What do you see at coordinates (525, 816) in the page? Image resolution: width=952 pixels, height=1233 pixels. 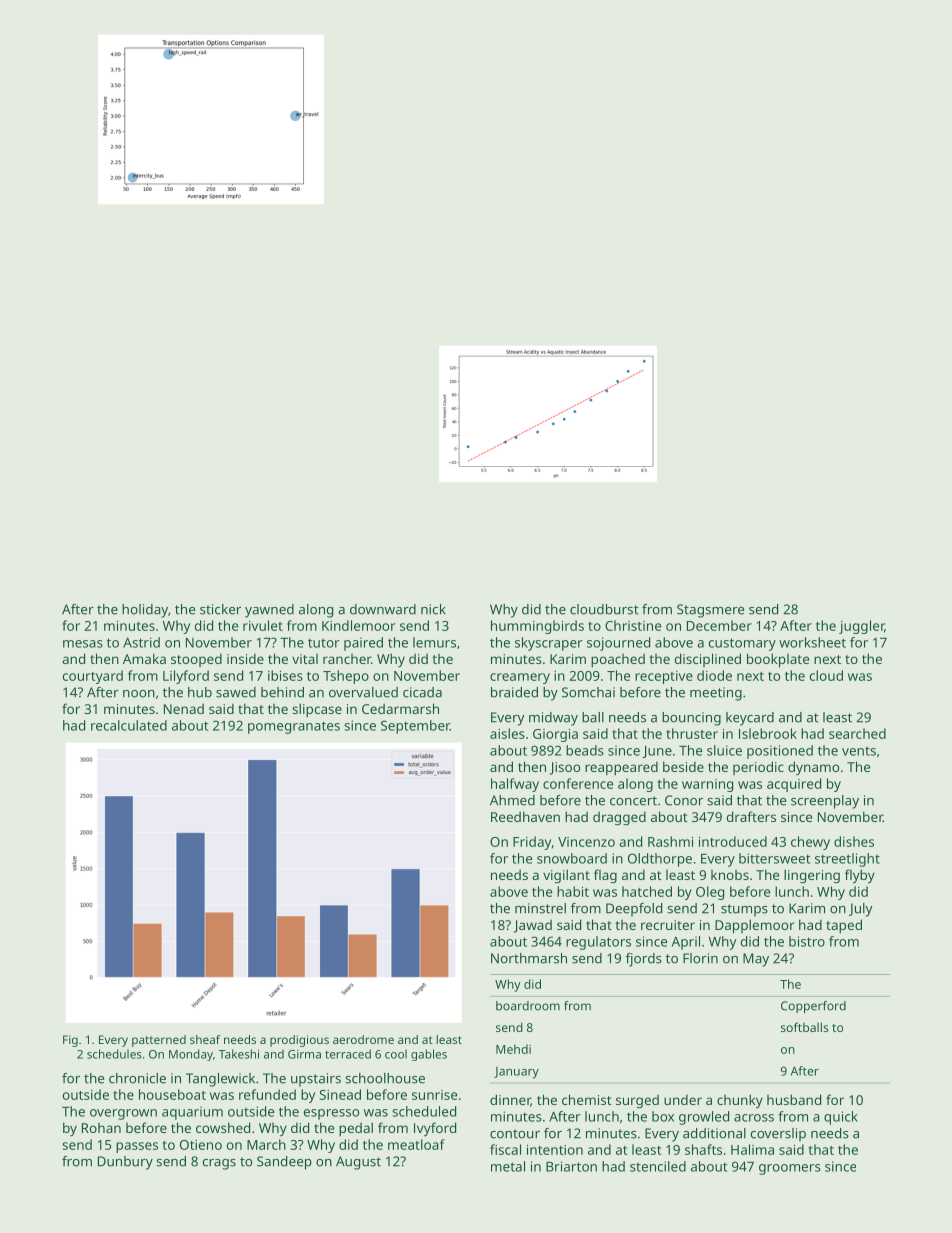 I see `Reedhaven` at bounding box center [525, 816].
